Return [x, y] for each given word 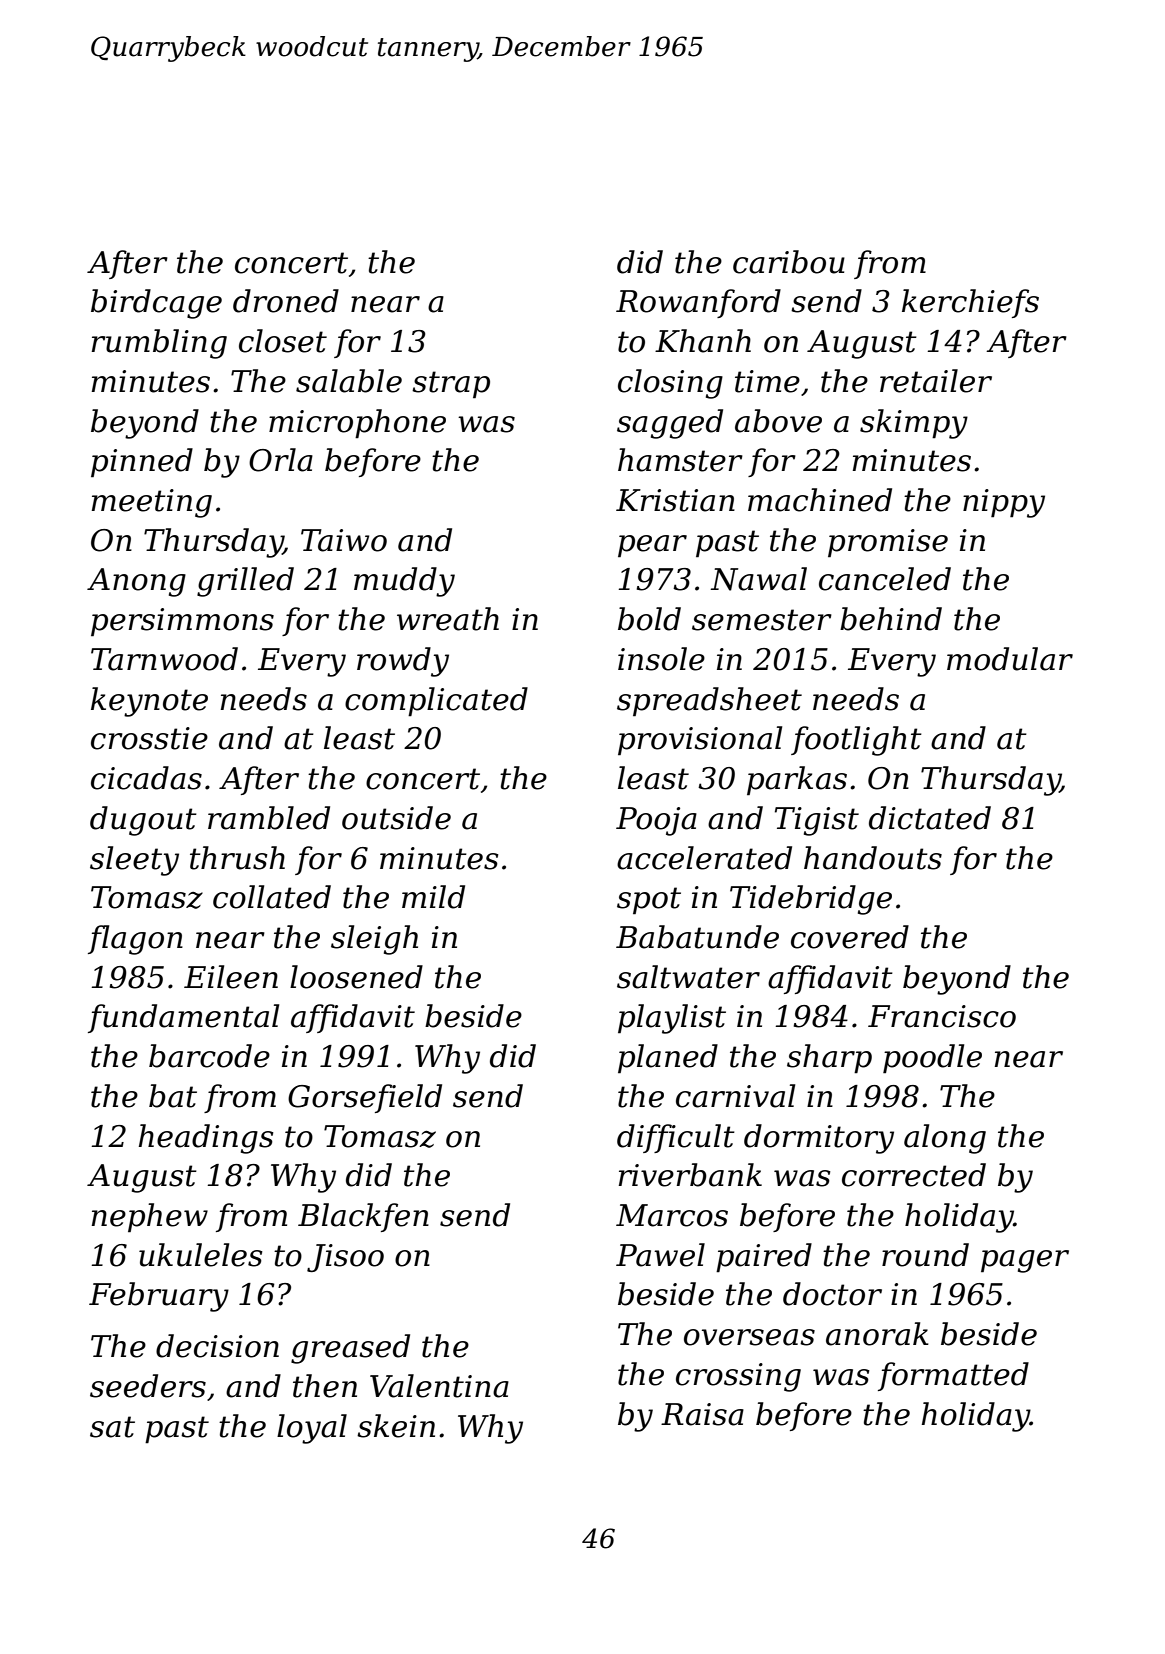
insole [661, 659]
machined [820, 500]
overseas [749, 1337]
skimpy [914, 424]
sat [112, 1427]
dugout [143, 821]
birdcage [156, 304]
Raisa [702, 1414]
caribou [789, 262]
